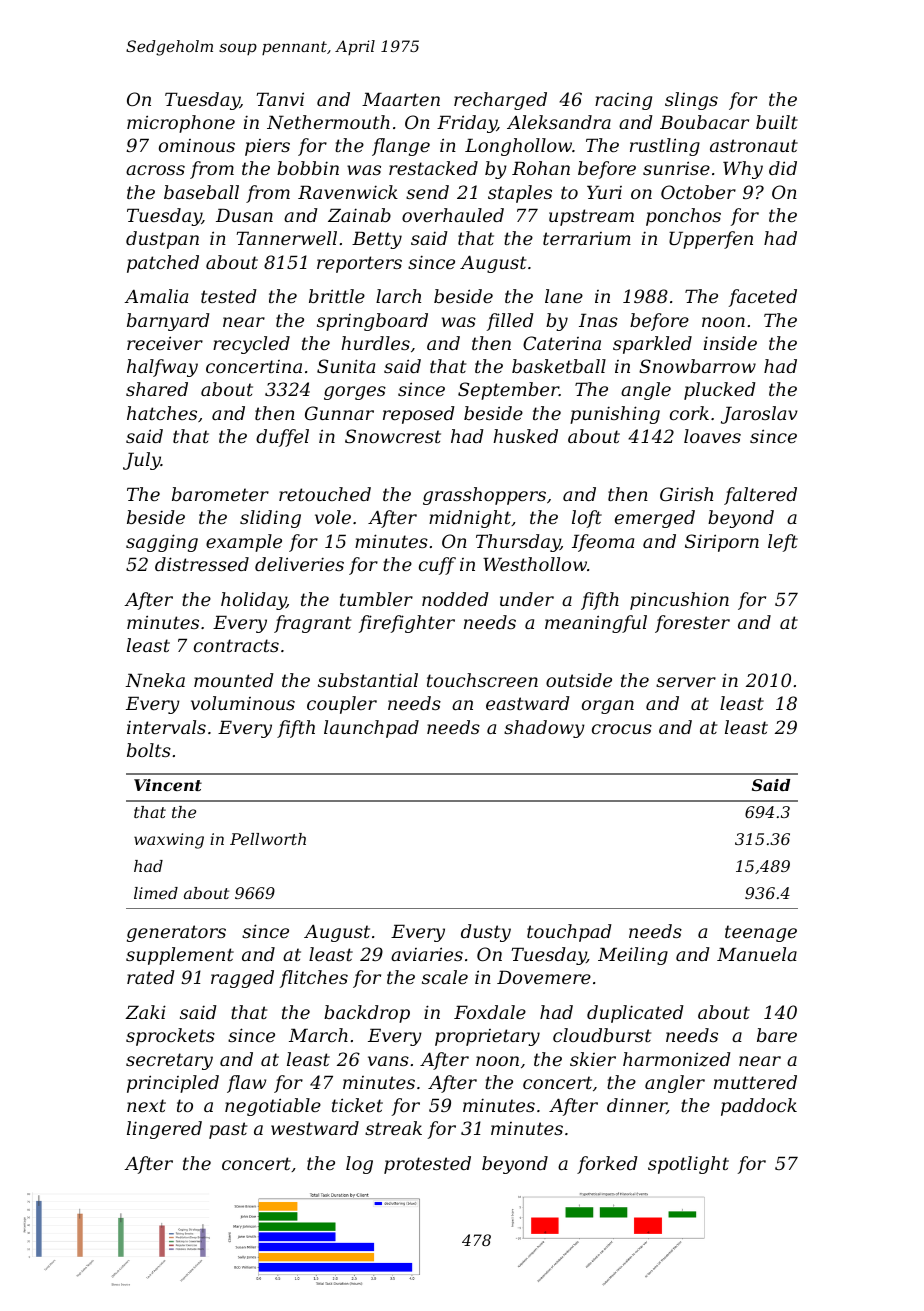  Describe the element at coordinates (181, 124) in the image. I see `microphone` at that location.
